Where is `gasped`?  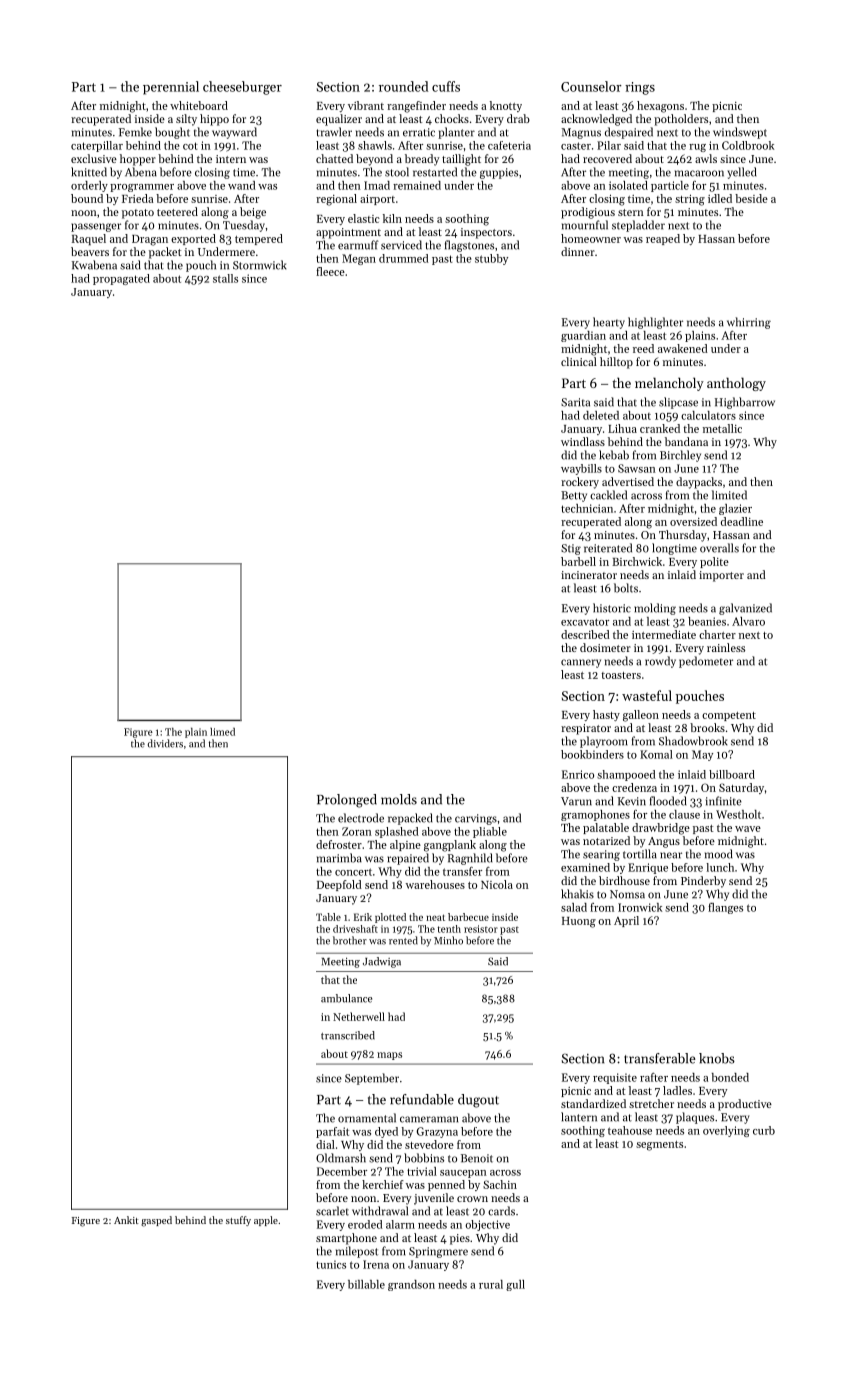 gasped is located at coordinates (156, 1221).
